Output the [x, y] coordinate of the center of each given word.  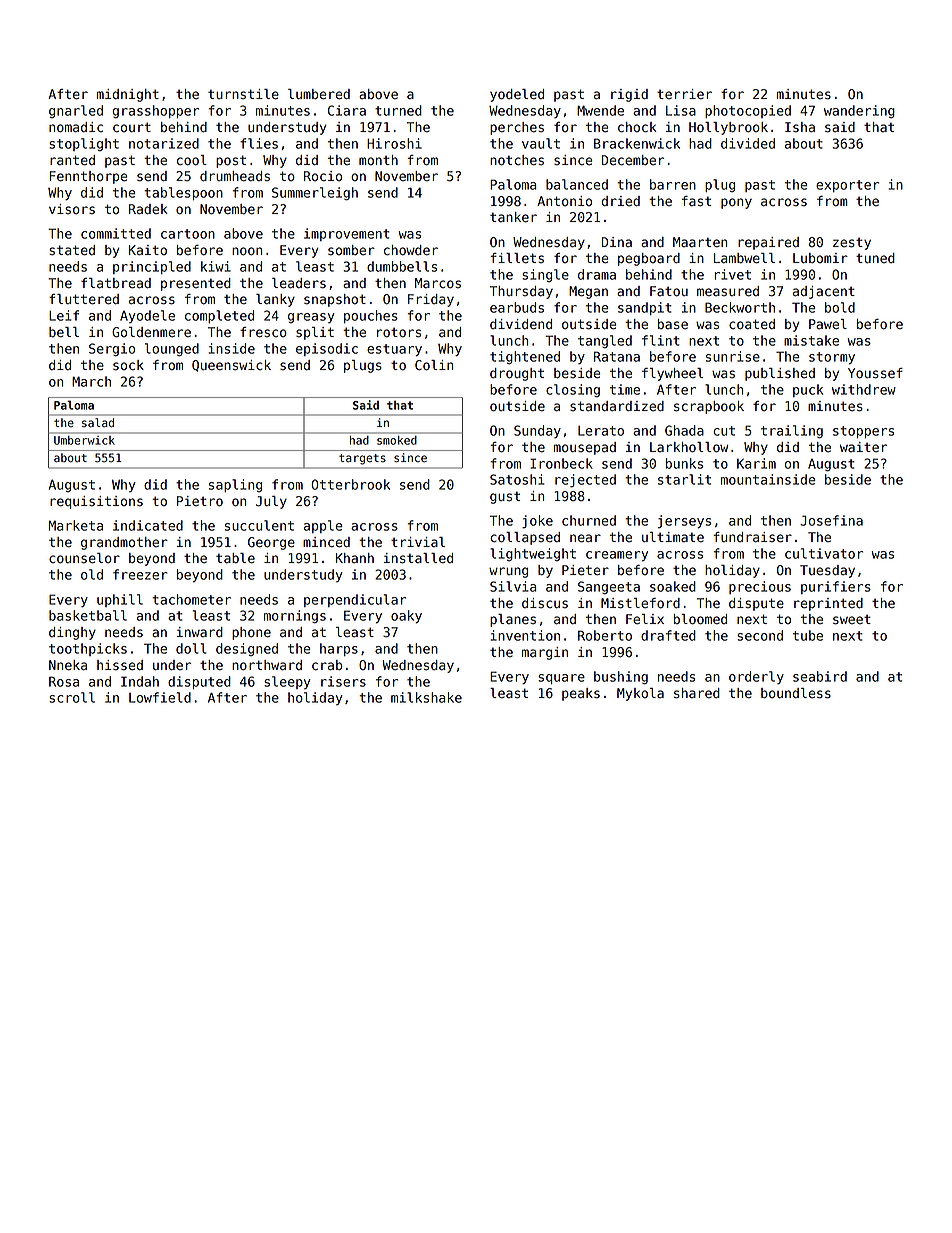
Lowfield [160, 697]
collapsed [525, 538]
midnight [128, 95]
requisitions [96, 502]
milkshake [426, 697]
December [633, 160]
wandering [859, 112]
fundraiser [753, 537]
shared [697, 693]
